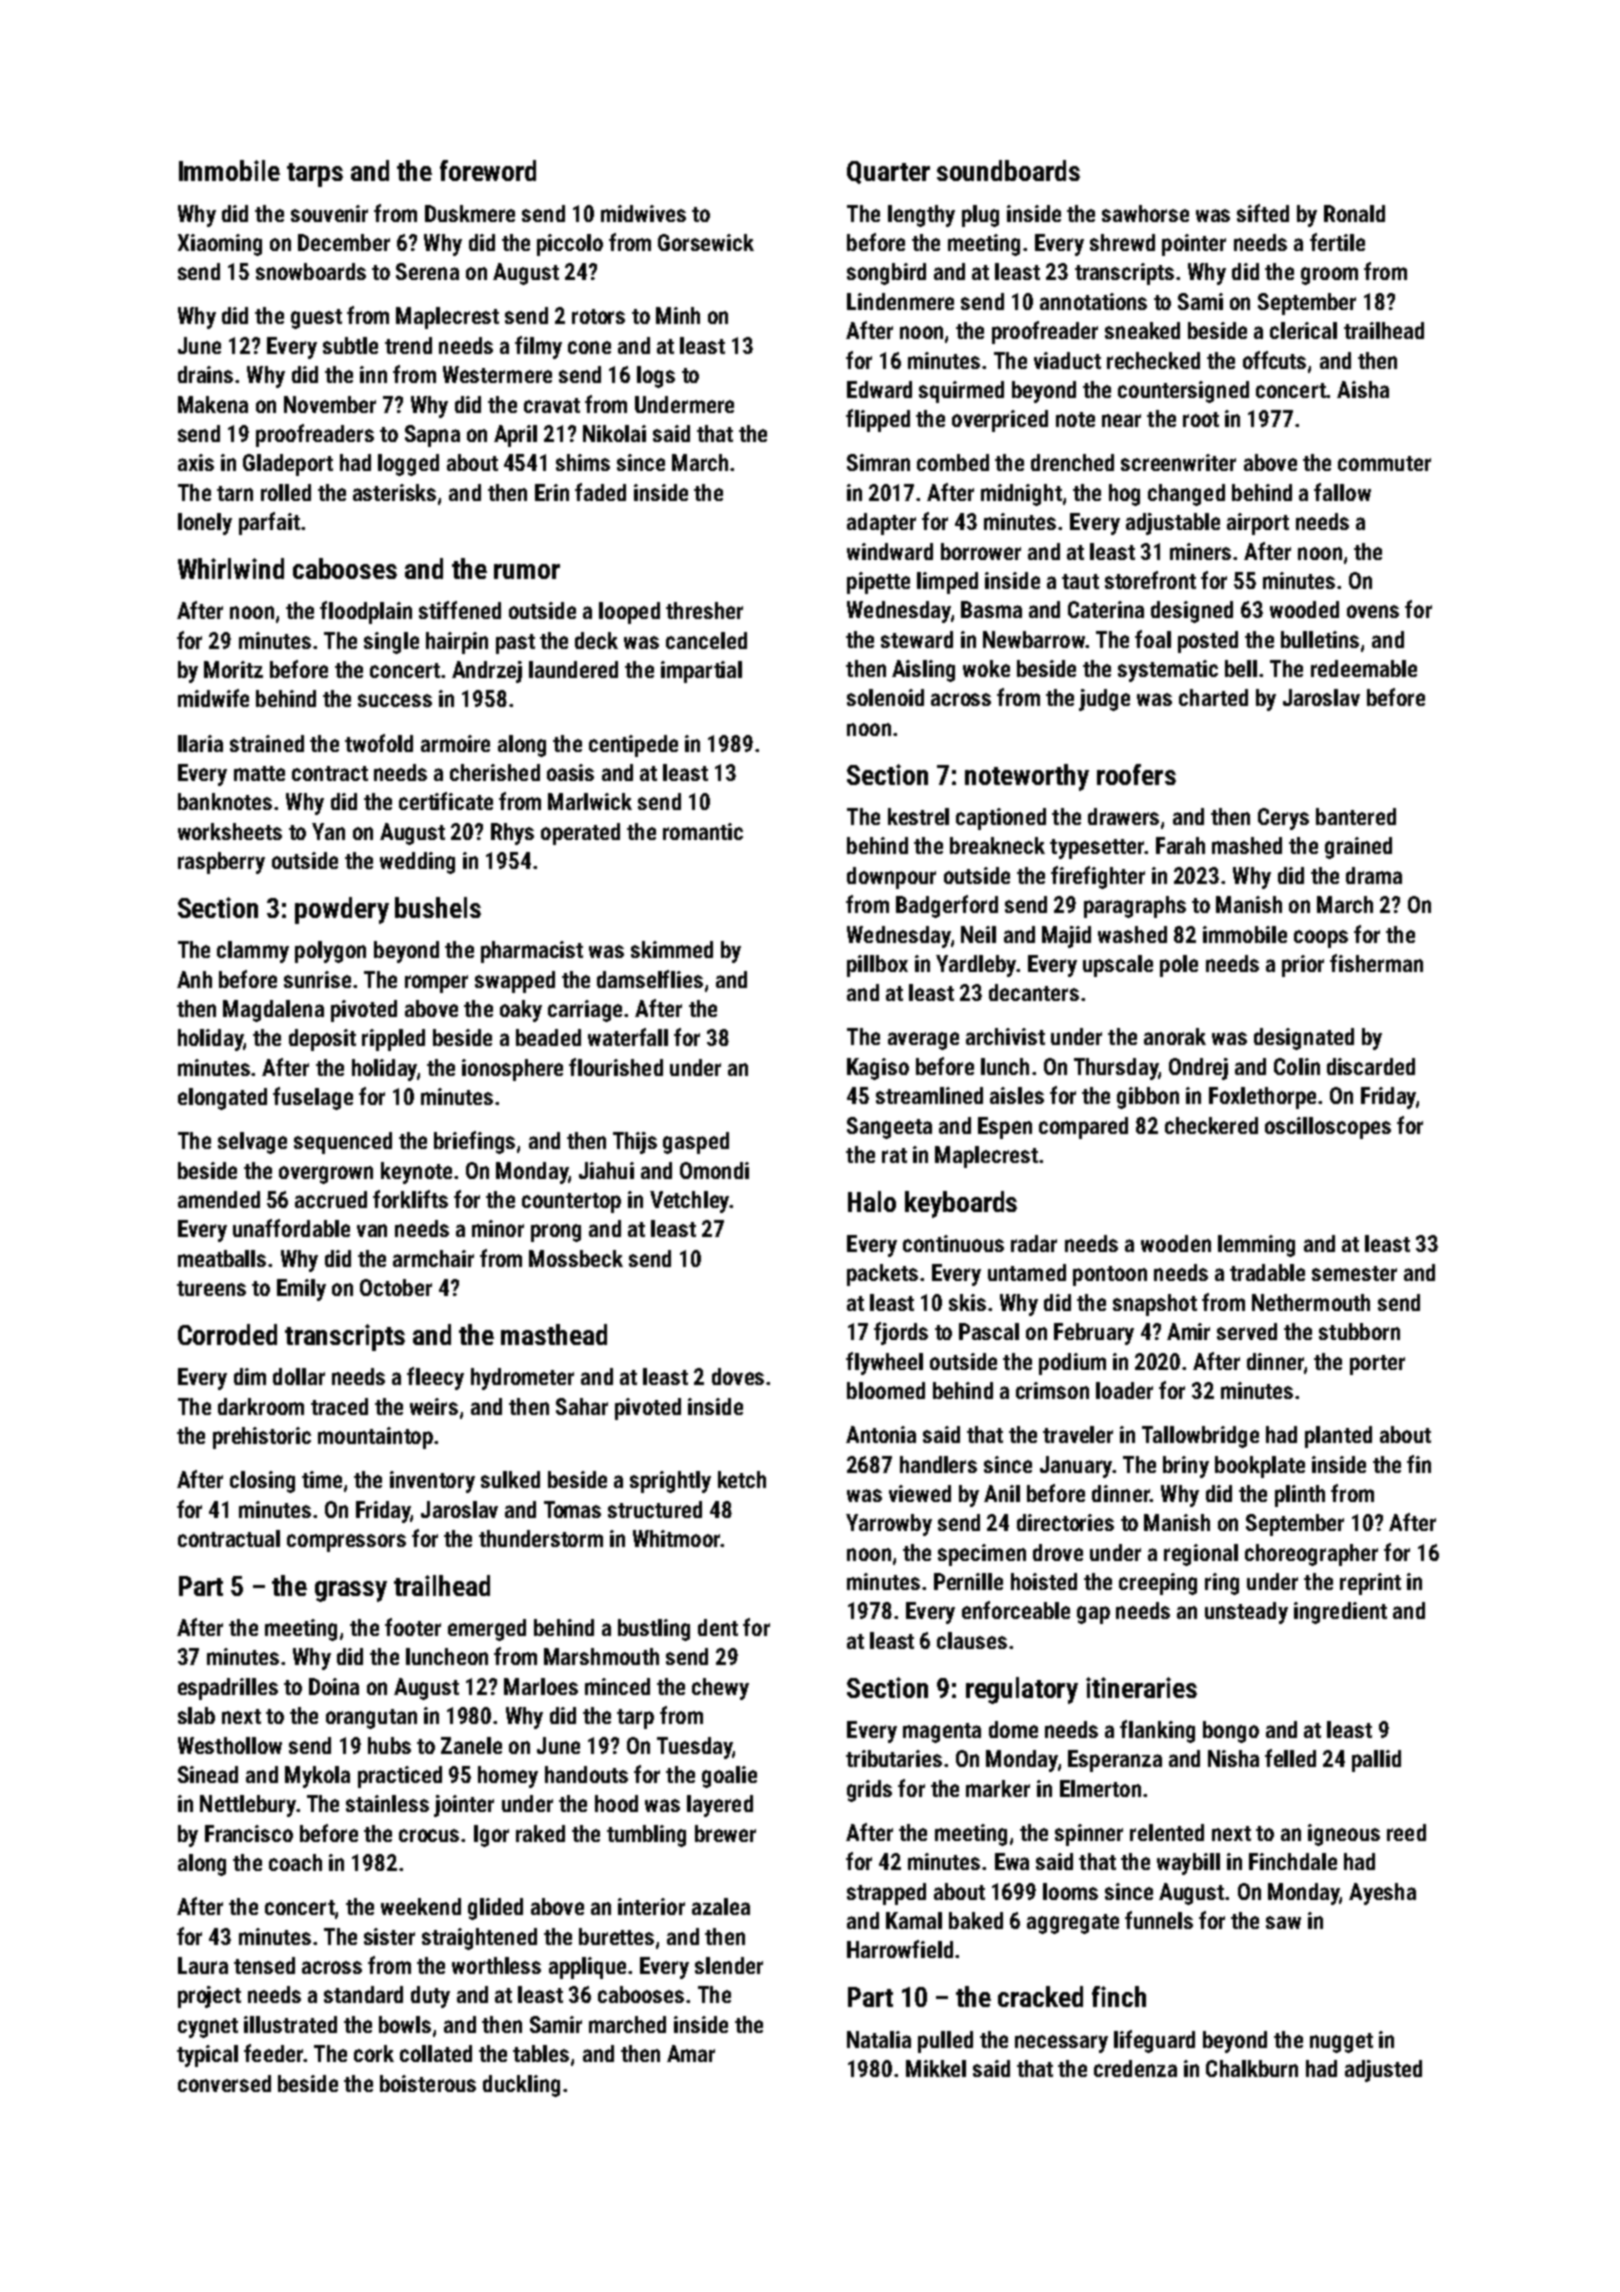  What do you see at coordinates (329, 213) in the screenshot?
I see `souvenir` at bounding box center [329, 213].
